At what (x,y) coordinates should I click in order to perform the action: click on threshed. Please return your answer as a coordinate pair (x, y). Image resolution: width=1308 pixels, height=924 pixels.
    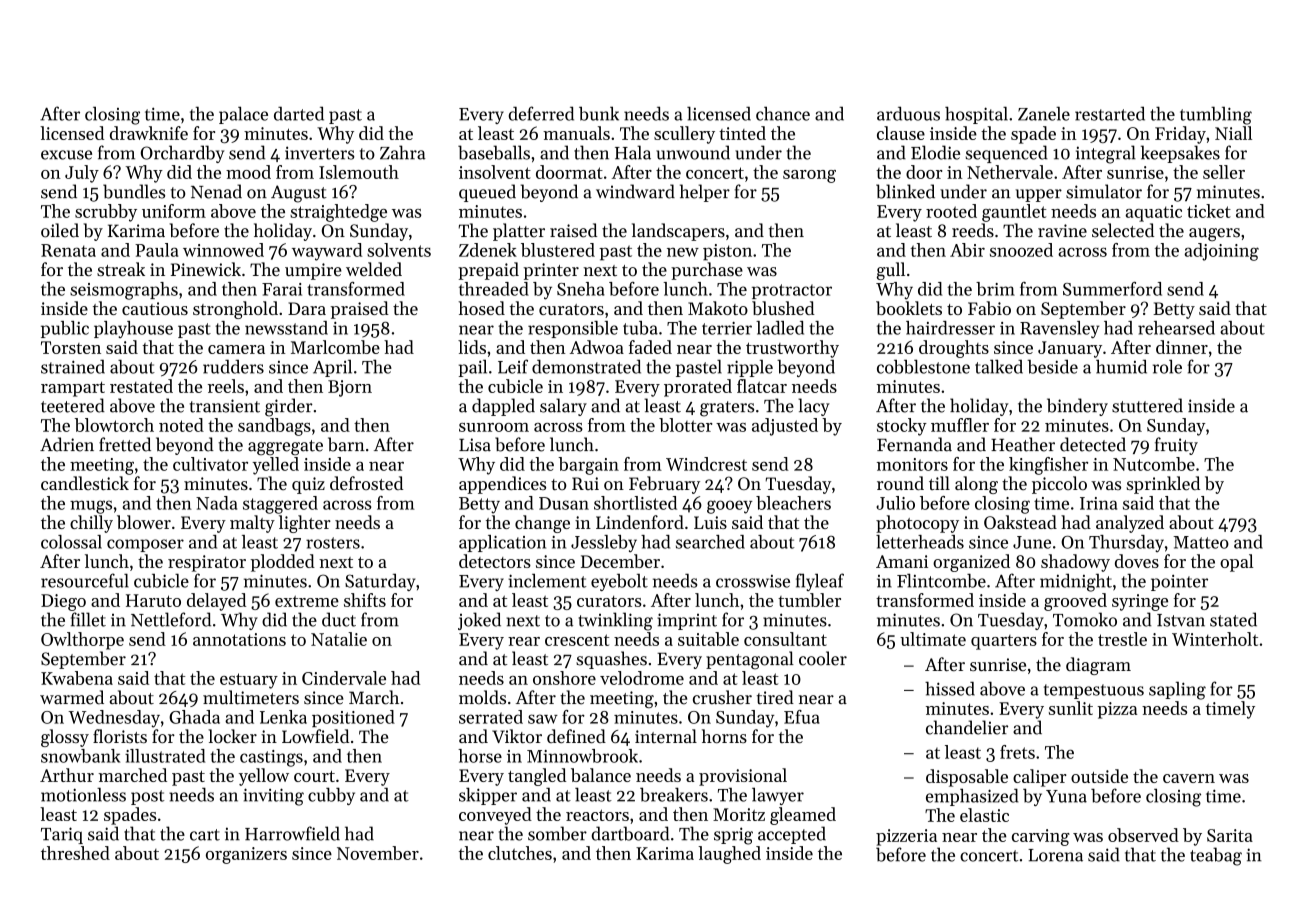
    Looking at the image, I should click on (75, 853).
